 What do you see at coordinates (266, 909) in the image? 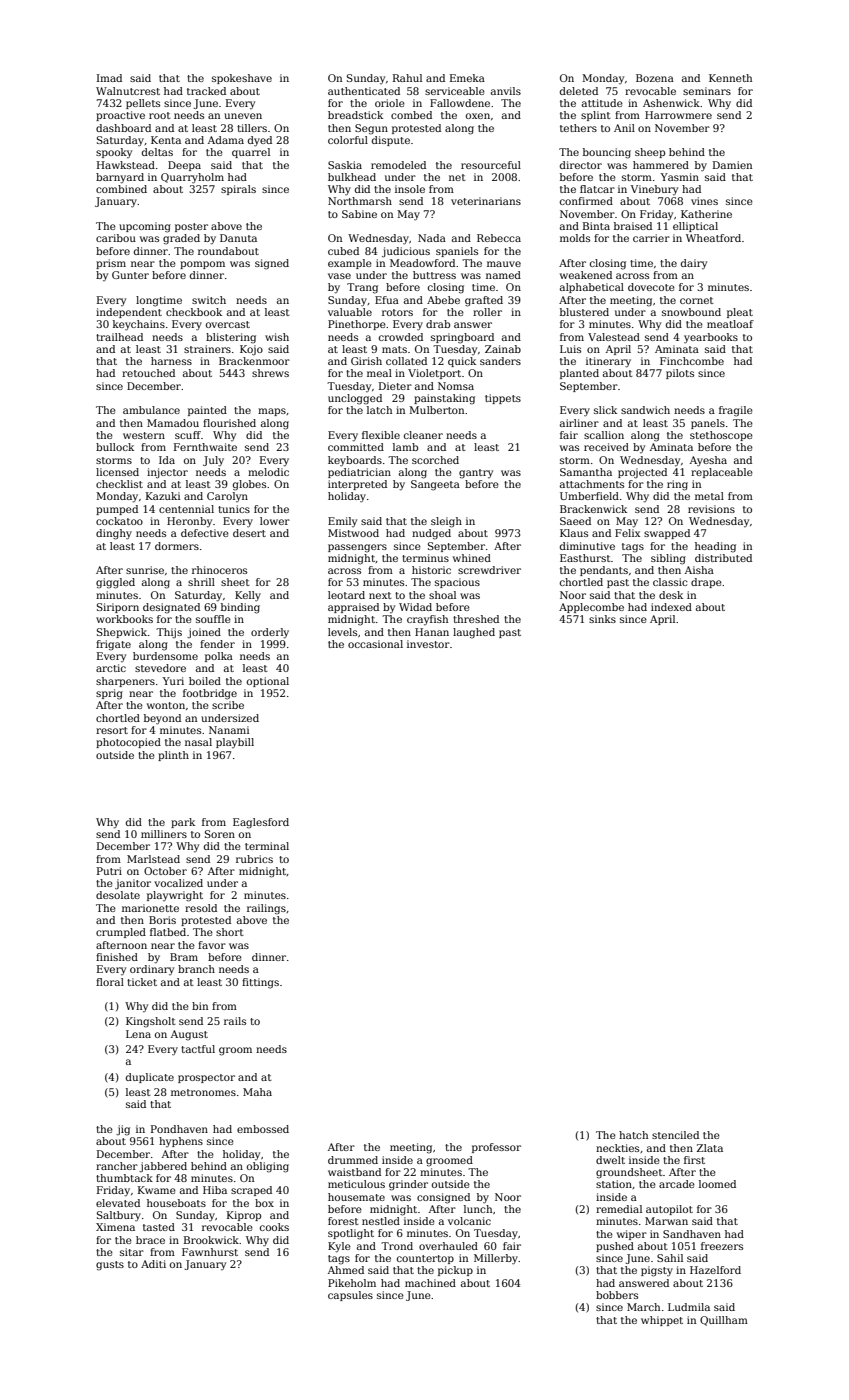
I see `railings` at bounding box center [266, 909].
